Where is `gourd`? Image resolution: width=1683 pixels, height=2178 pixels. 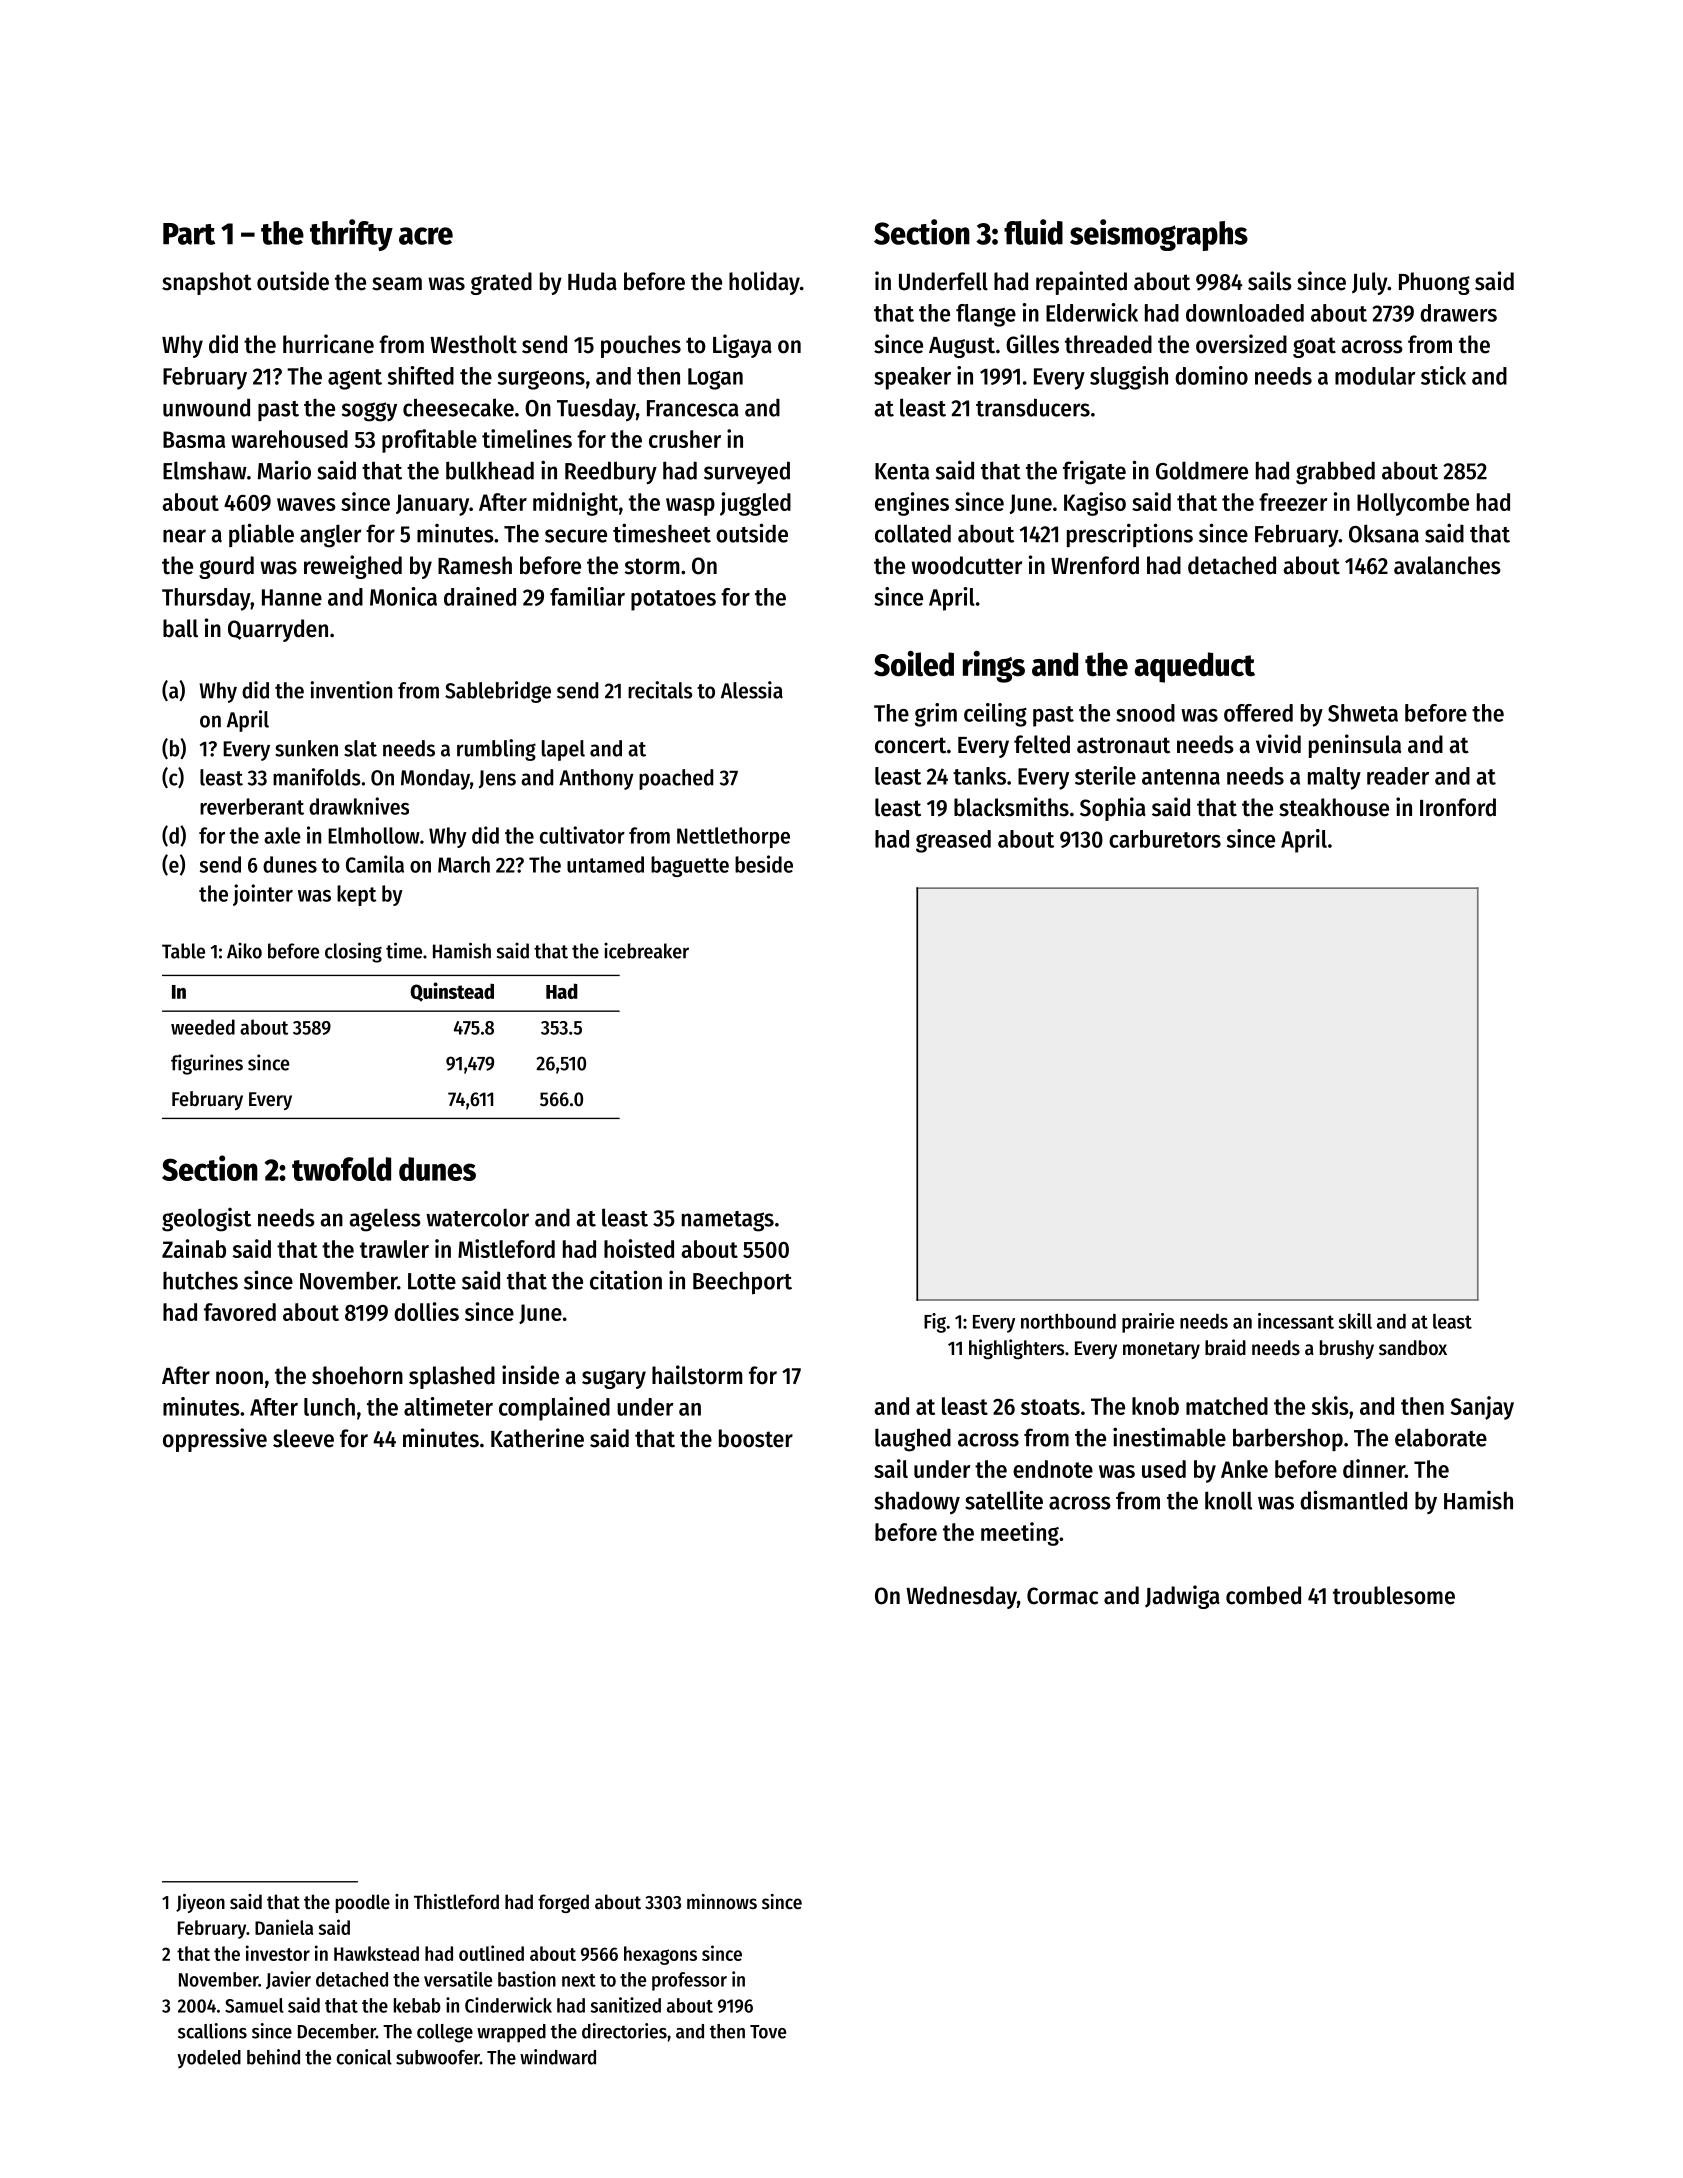 gourd is located at coordinates (226, 567).
